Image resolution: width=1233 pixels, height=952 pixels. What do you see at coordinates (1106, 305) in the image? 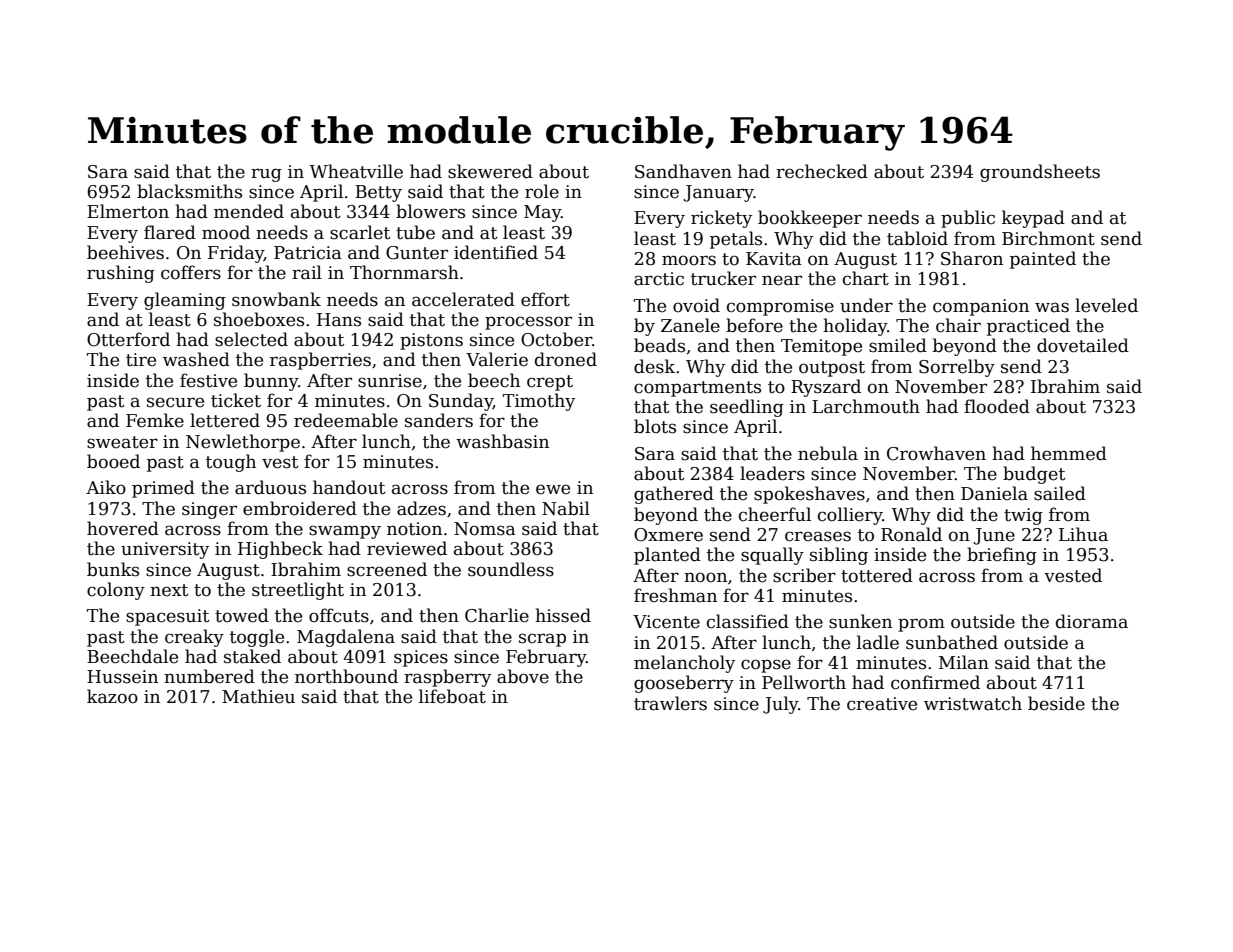
I see `leveled` at bounding box center [1106, 305].
